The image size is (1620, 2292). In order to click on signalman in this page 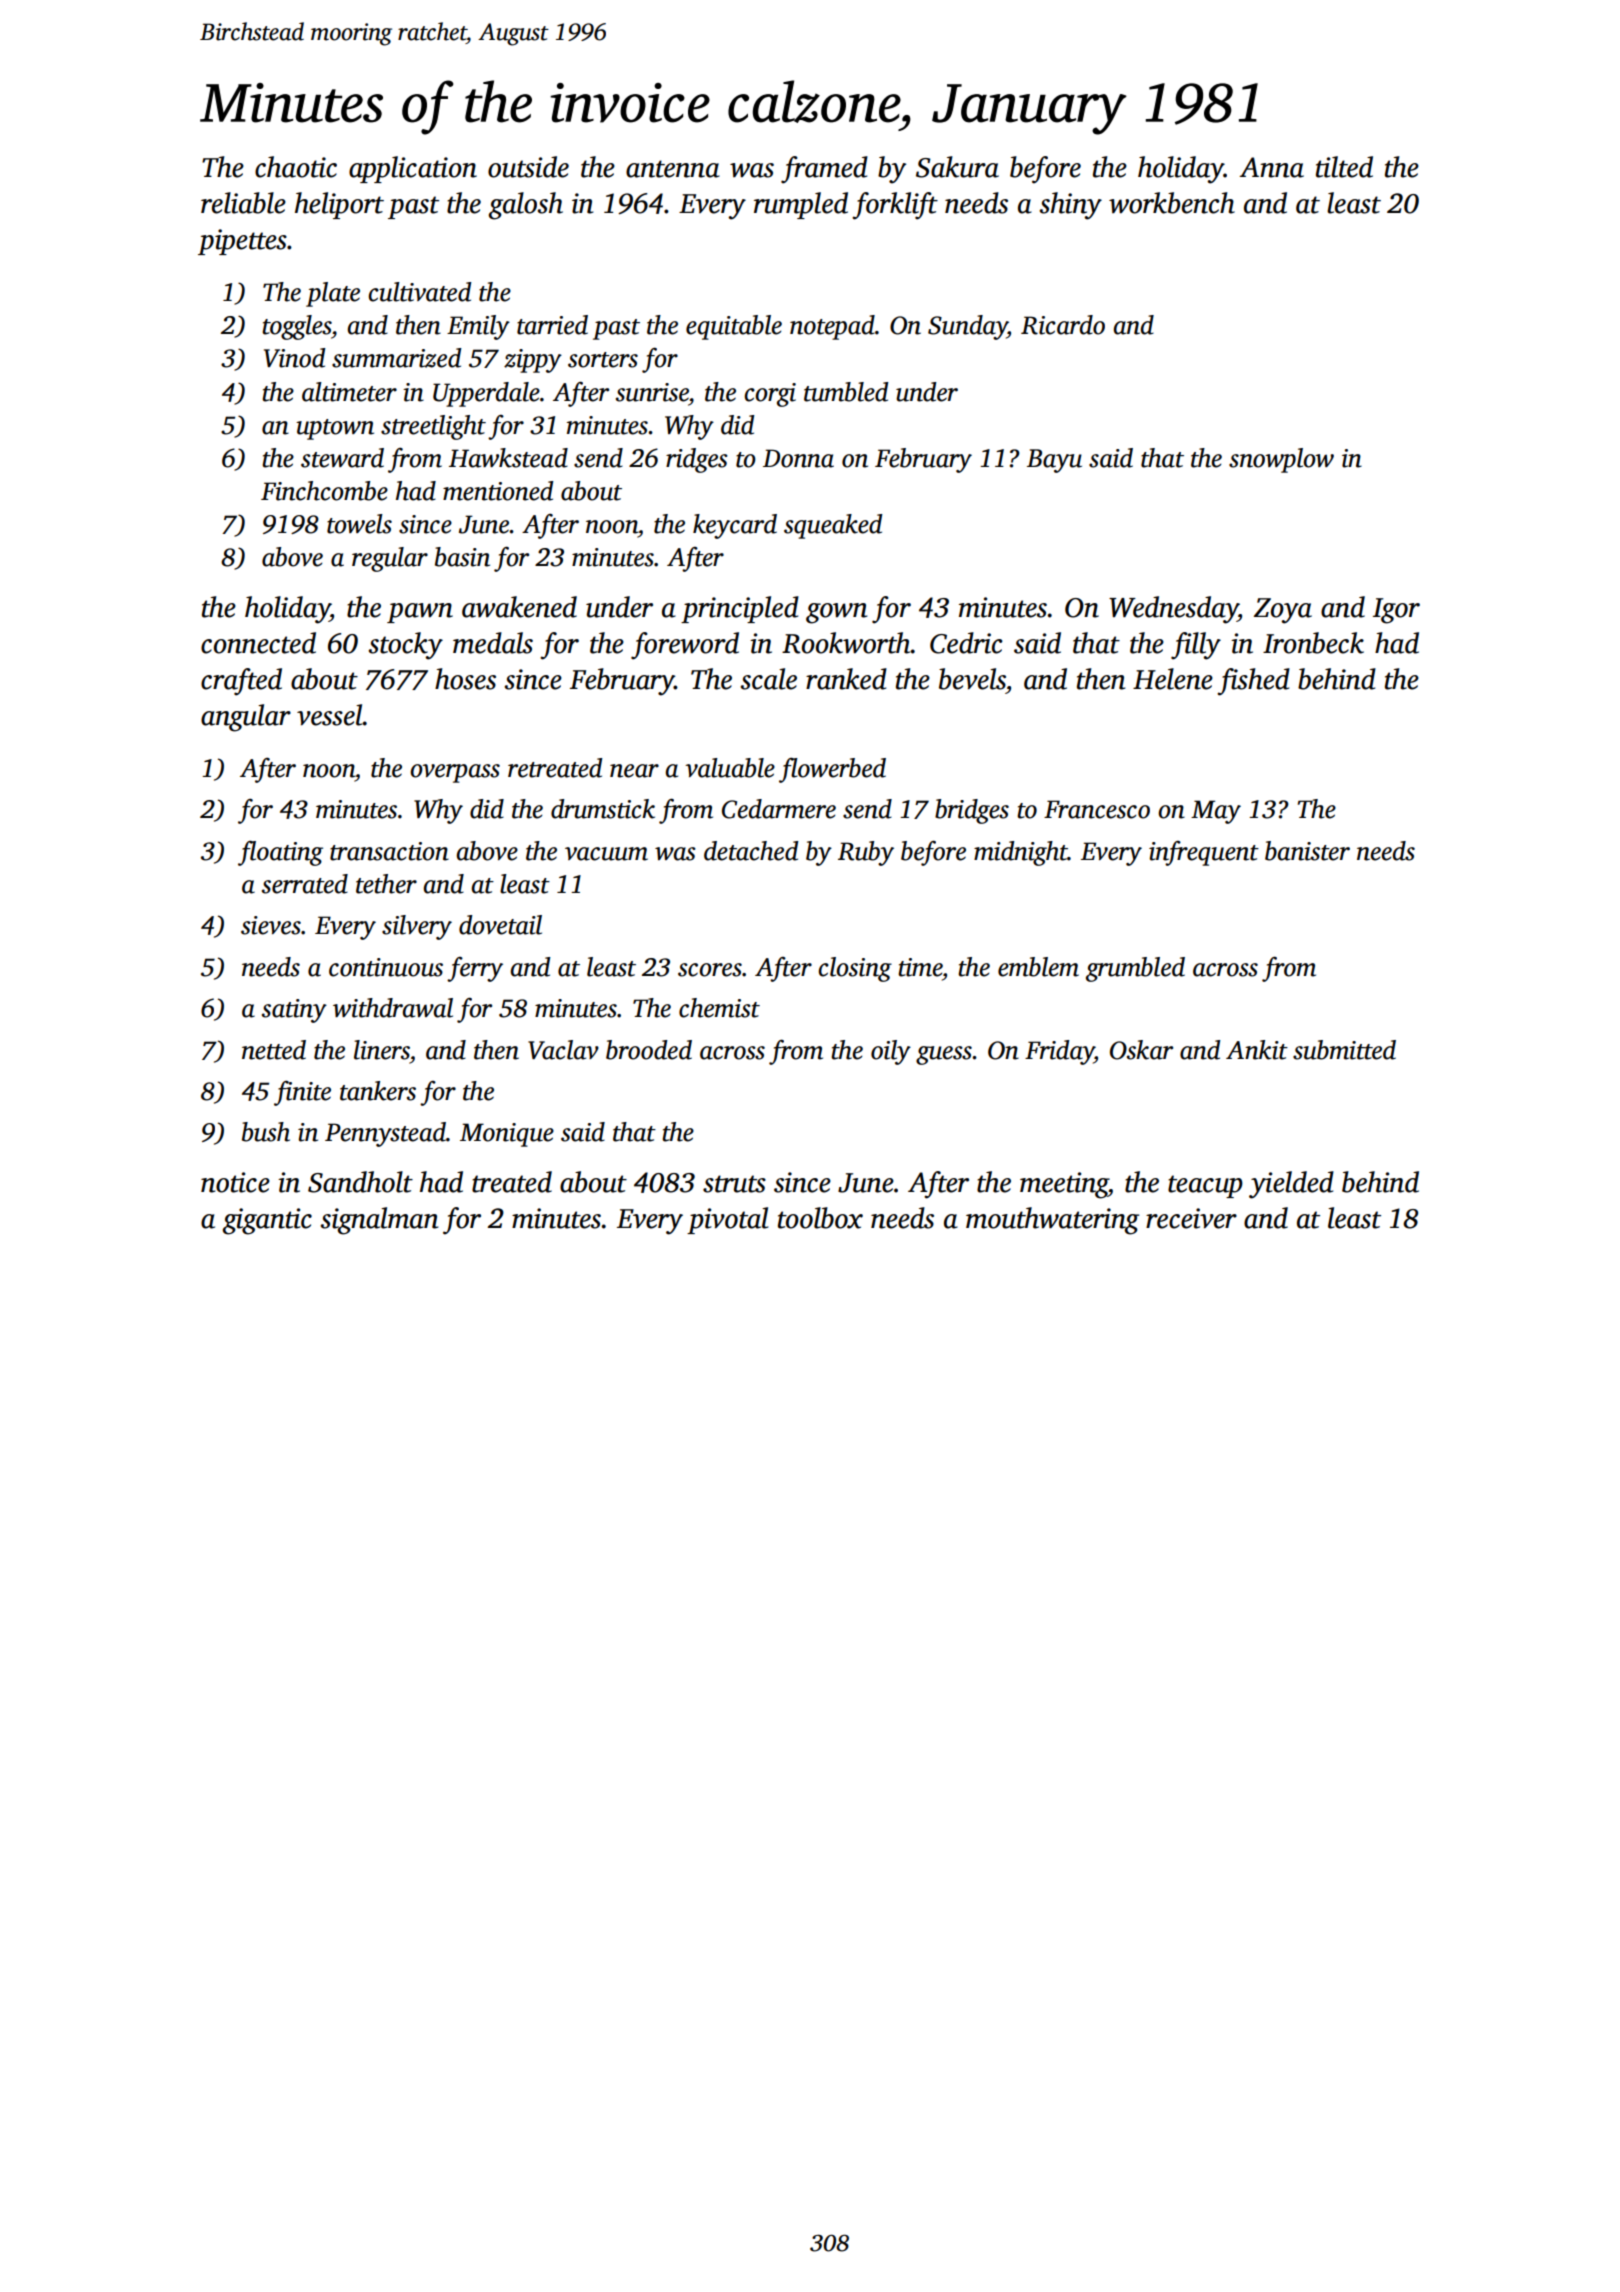, I will do `click(379, 1221)`.
